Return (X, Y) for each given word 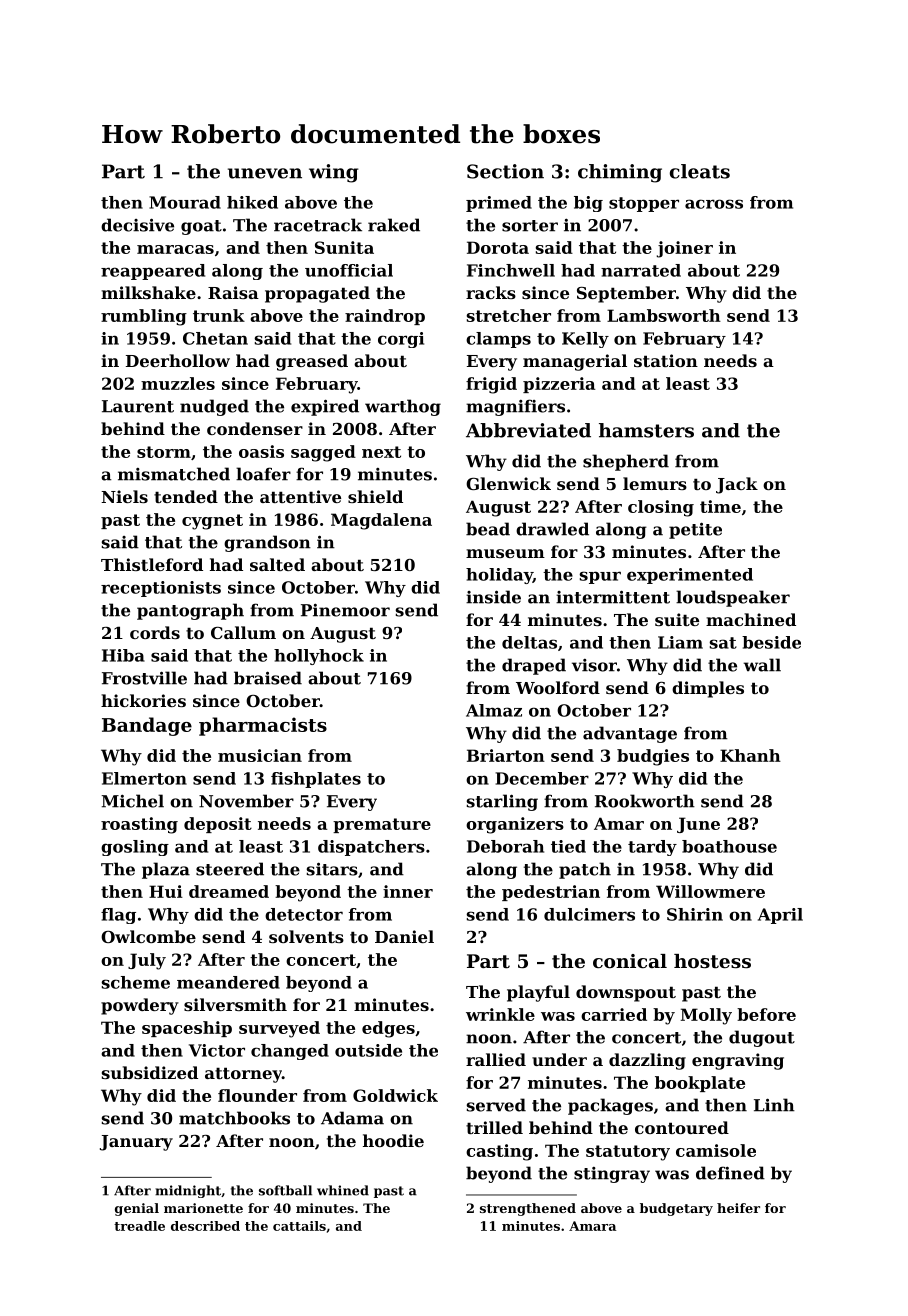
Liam (680, 642)
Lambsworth (664, 315)
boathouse (729, 846)
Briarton (506, 755)
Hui (166, 891)
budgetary (676, 1209)
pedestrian (551, 893)
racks (491, 292)
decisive (137, 225)
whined (343, 1190)
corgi (401, 340)
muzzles (178, 383)
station (666, 360)
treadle (139, 1226)
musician (260, 755)
